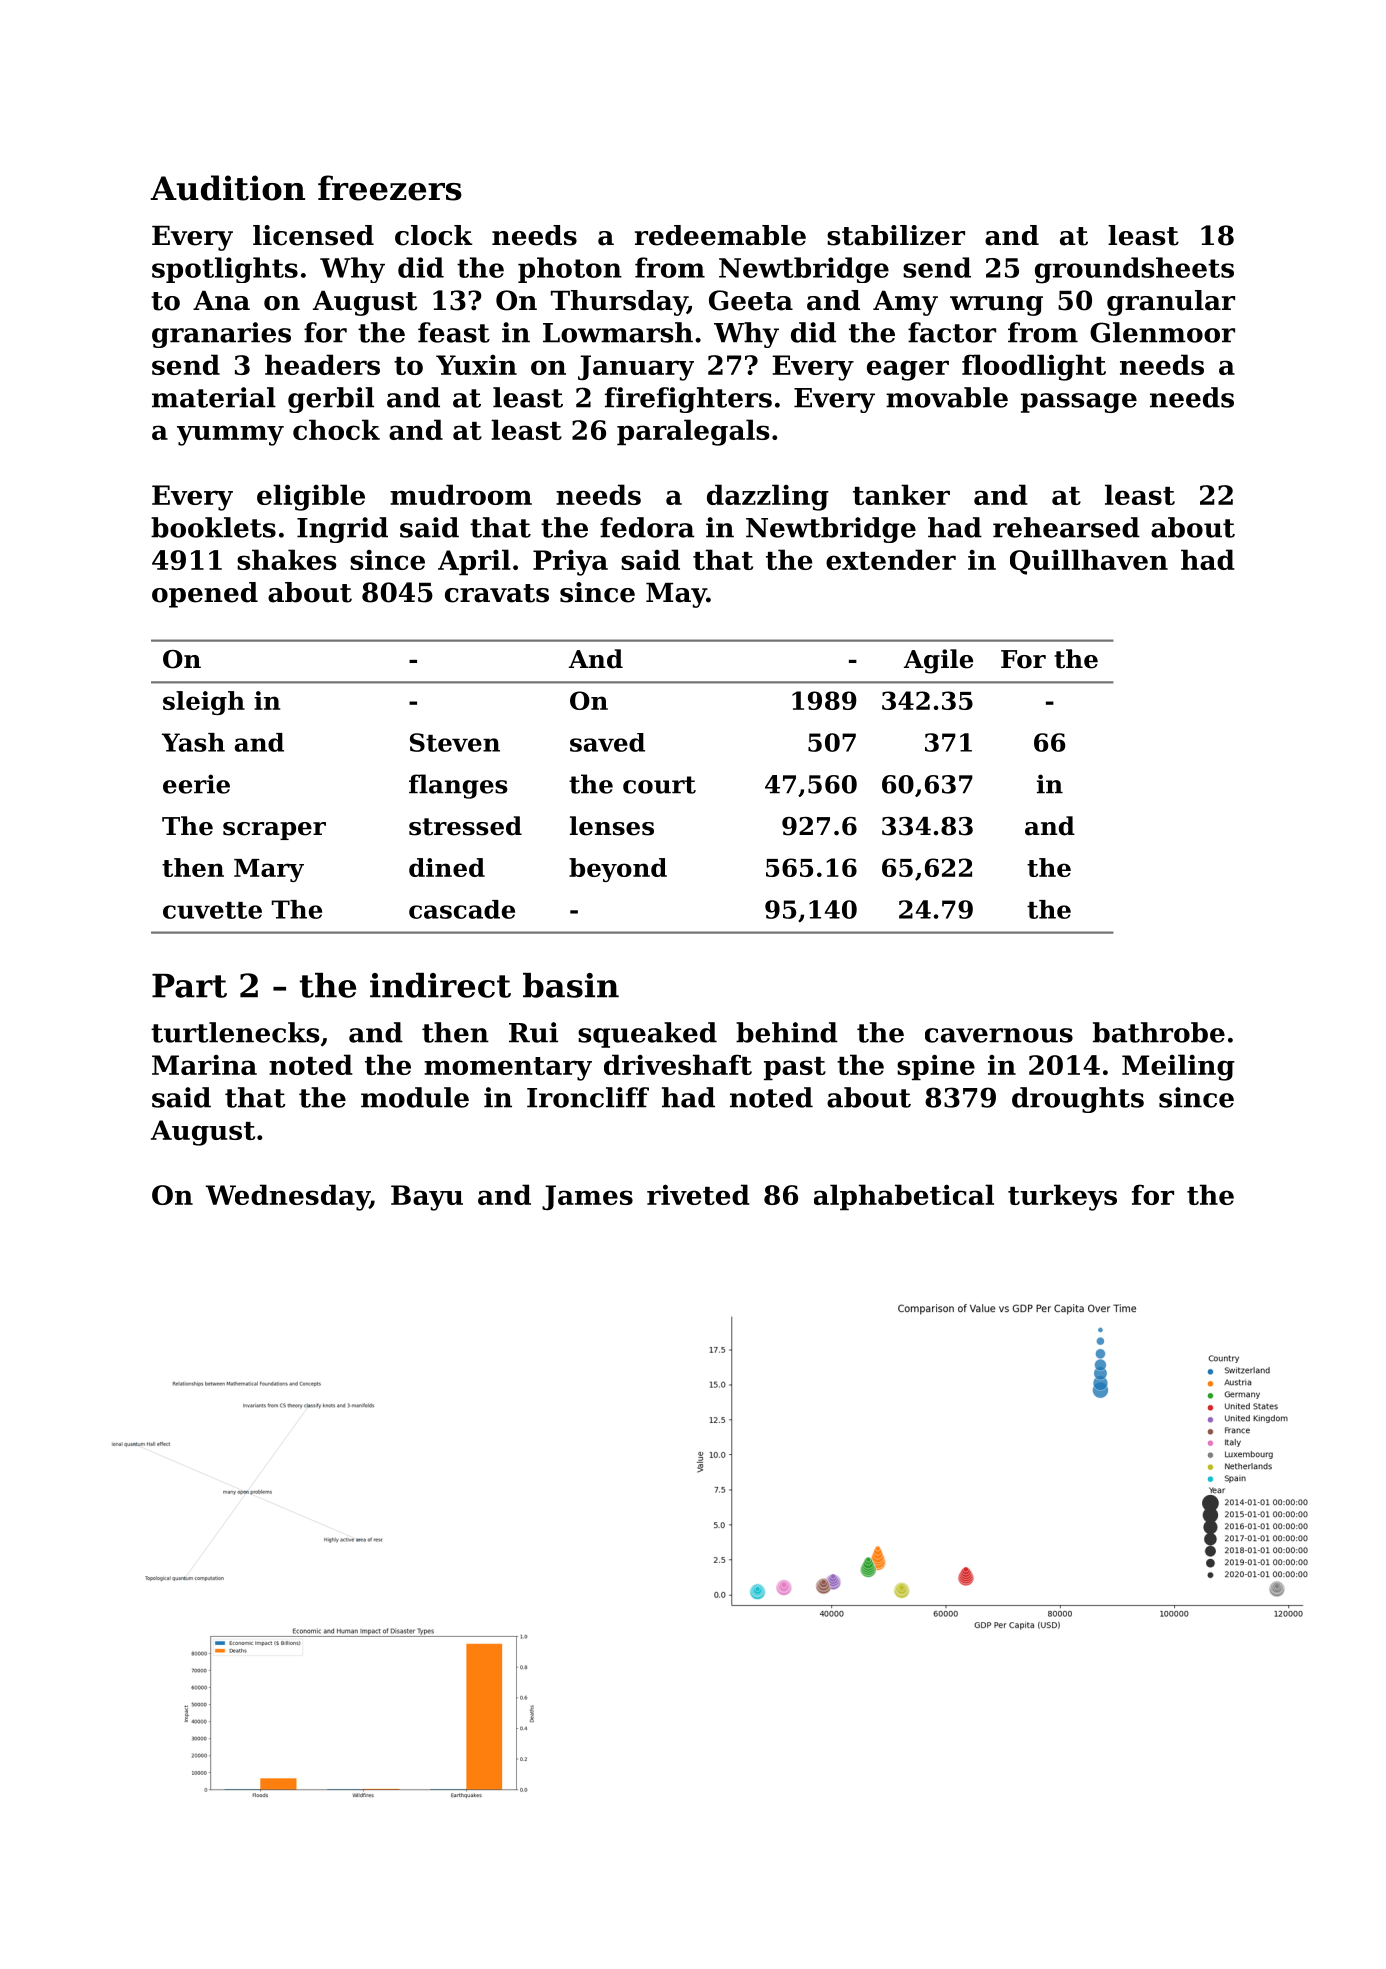 The width and height of the screenshot is (1386, 1969). What do you see at coordinates (287, 559) in the screenshot?
I see `shakes` at bounding box center [287, 559].
